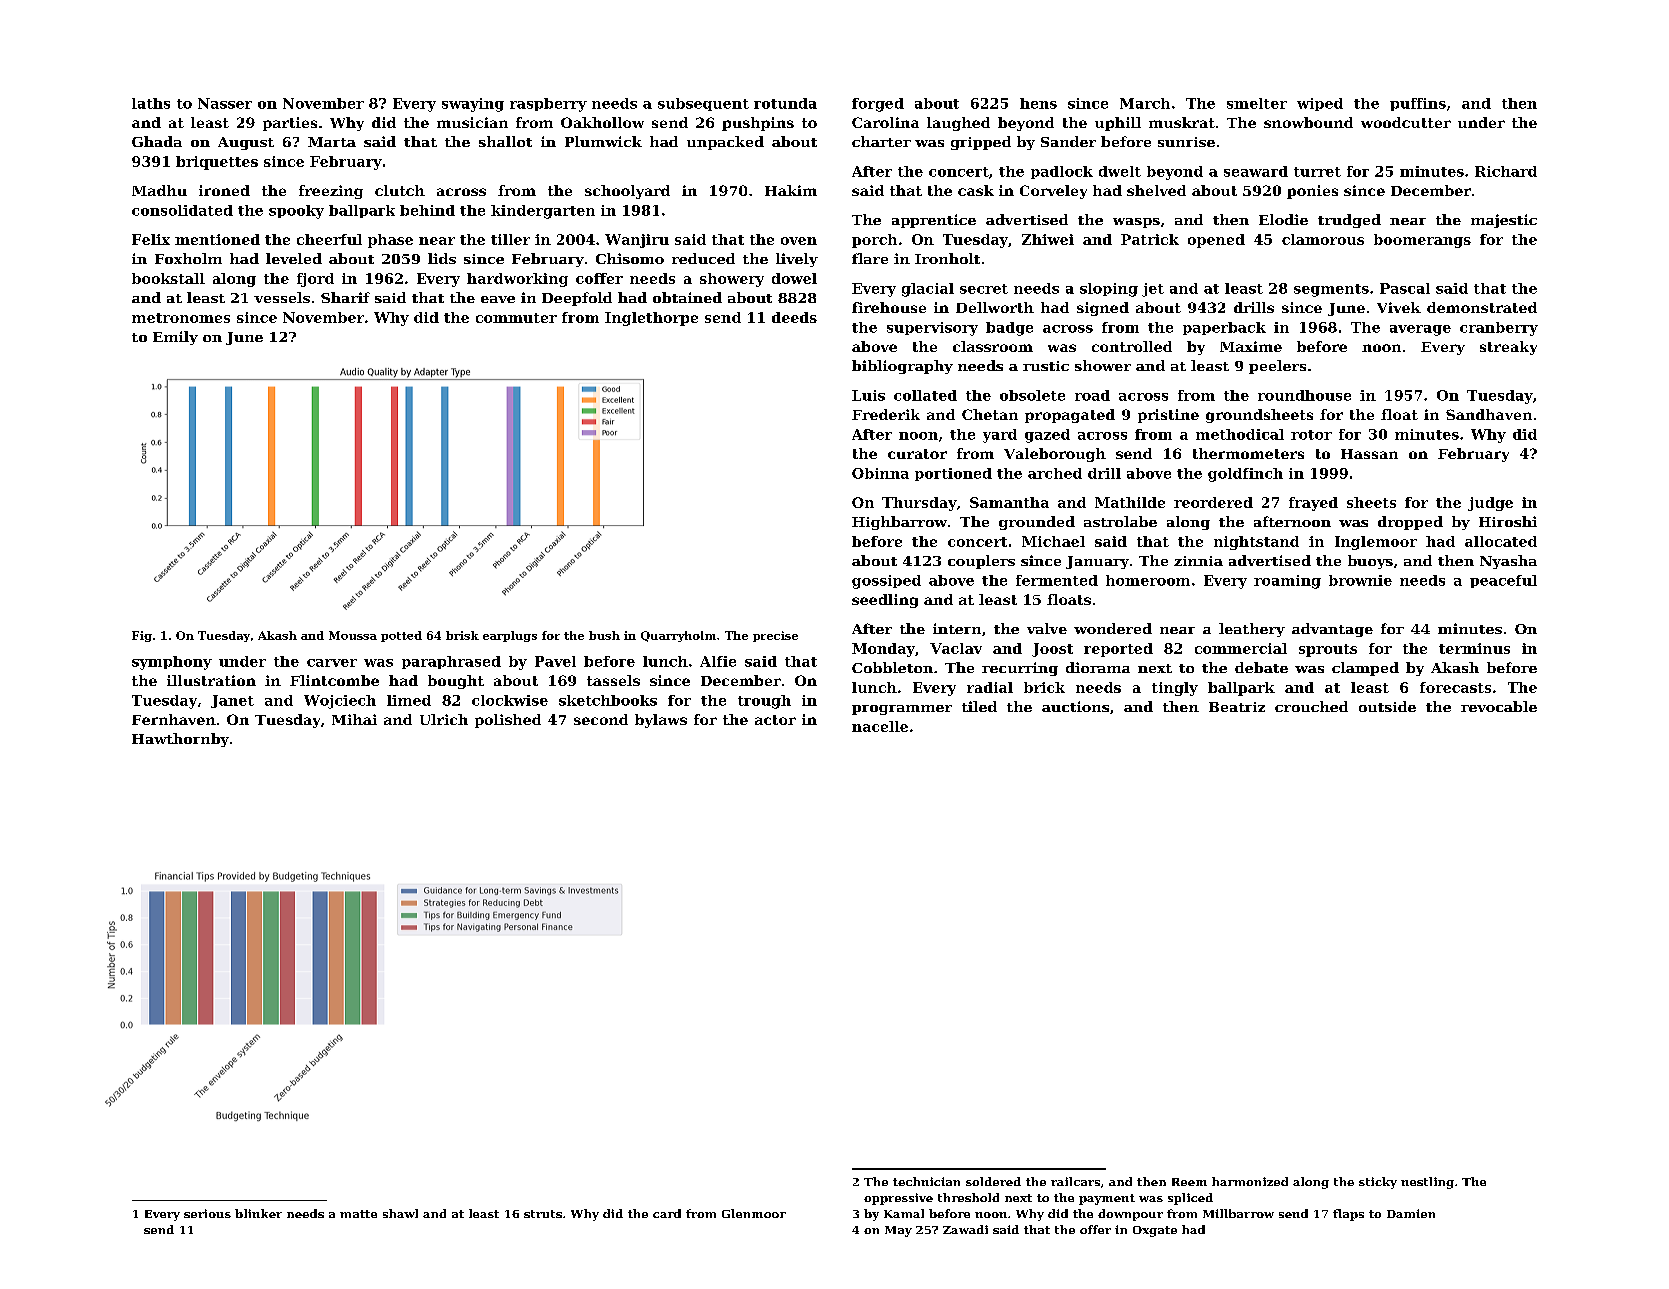 The image size is (1669, 1289). What do you see at coordinates (175, 338) in the image?
I see `Emily` at bounding box center [175, 338].
